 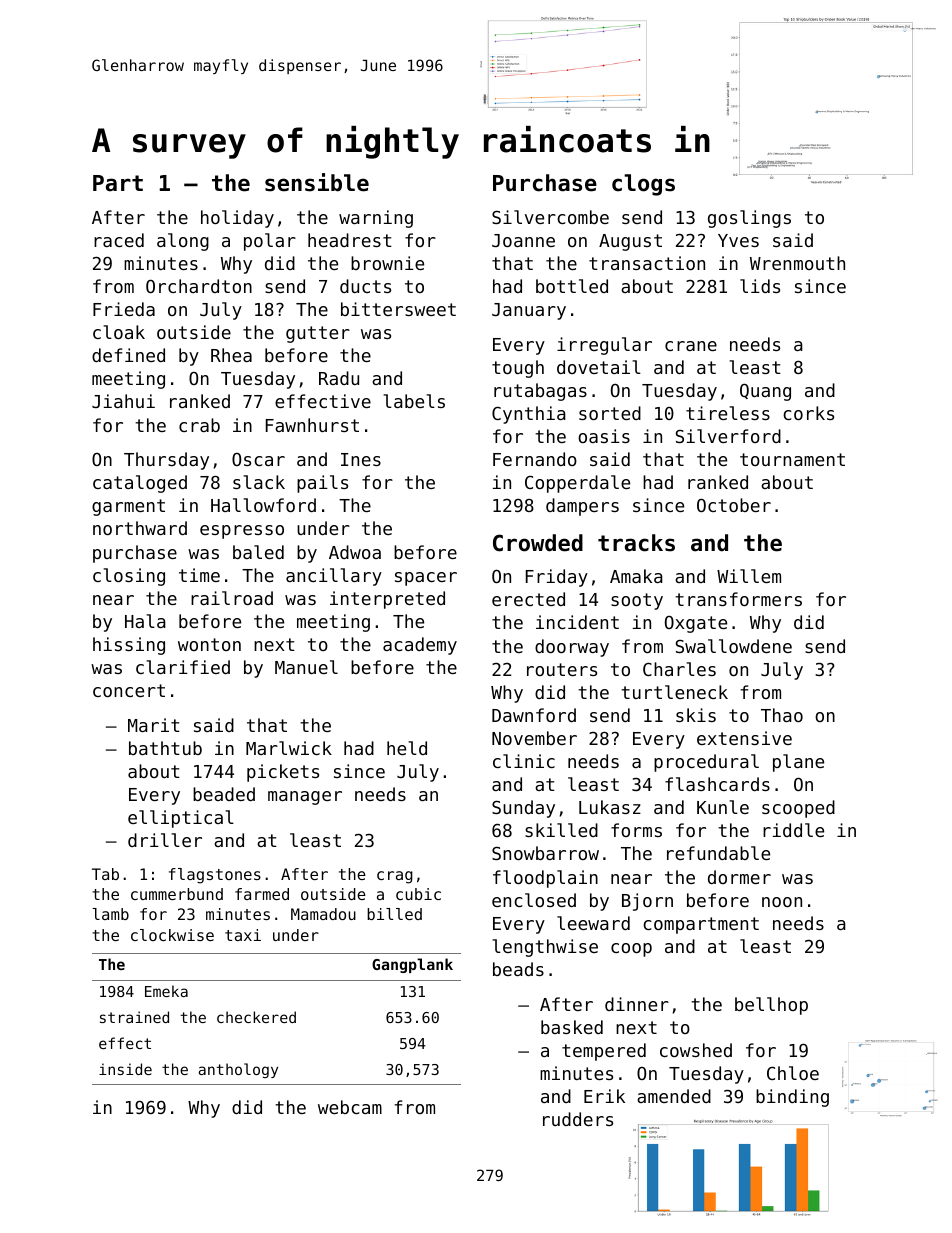 What do you see at coordinates (398, 309) in the screenshot?
I see `bittersweet` at bounding box center [398, 309].
